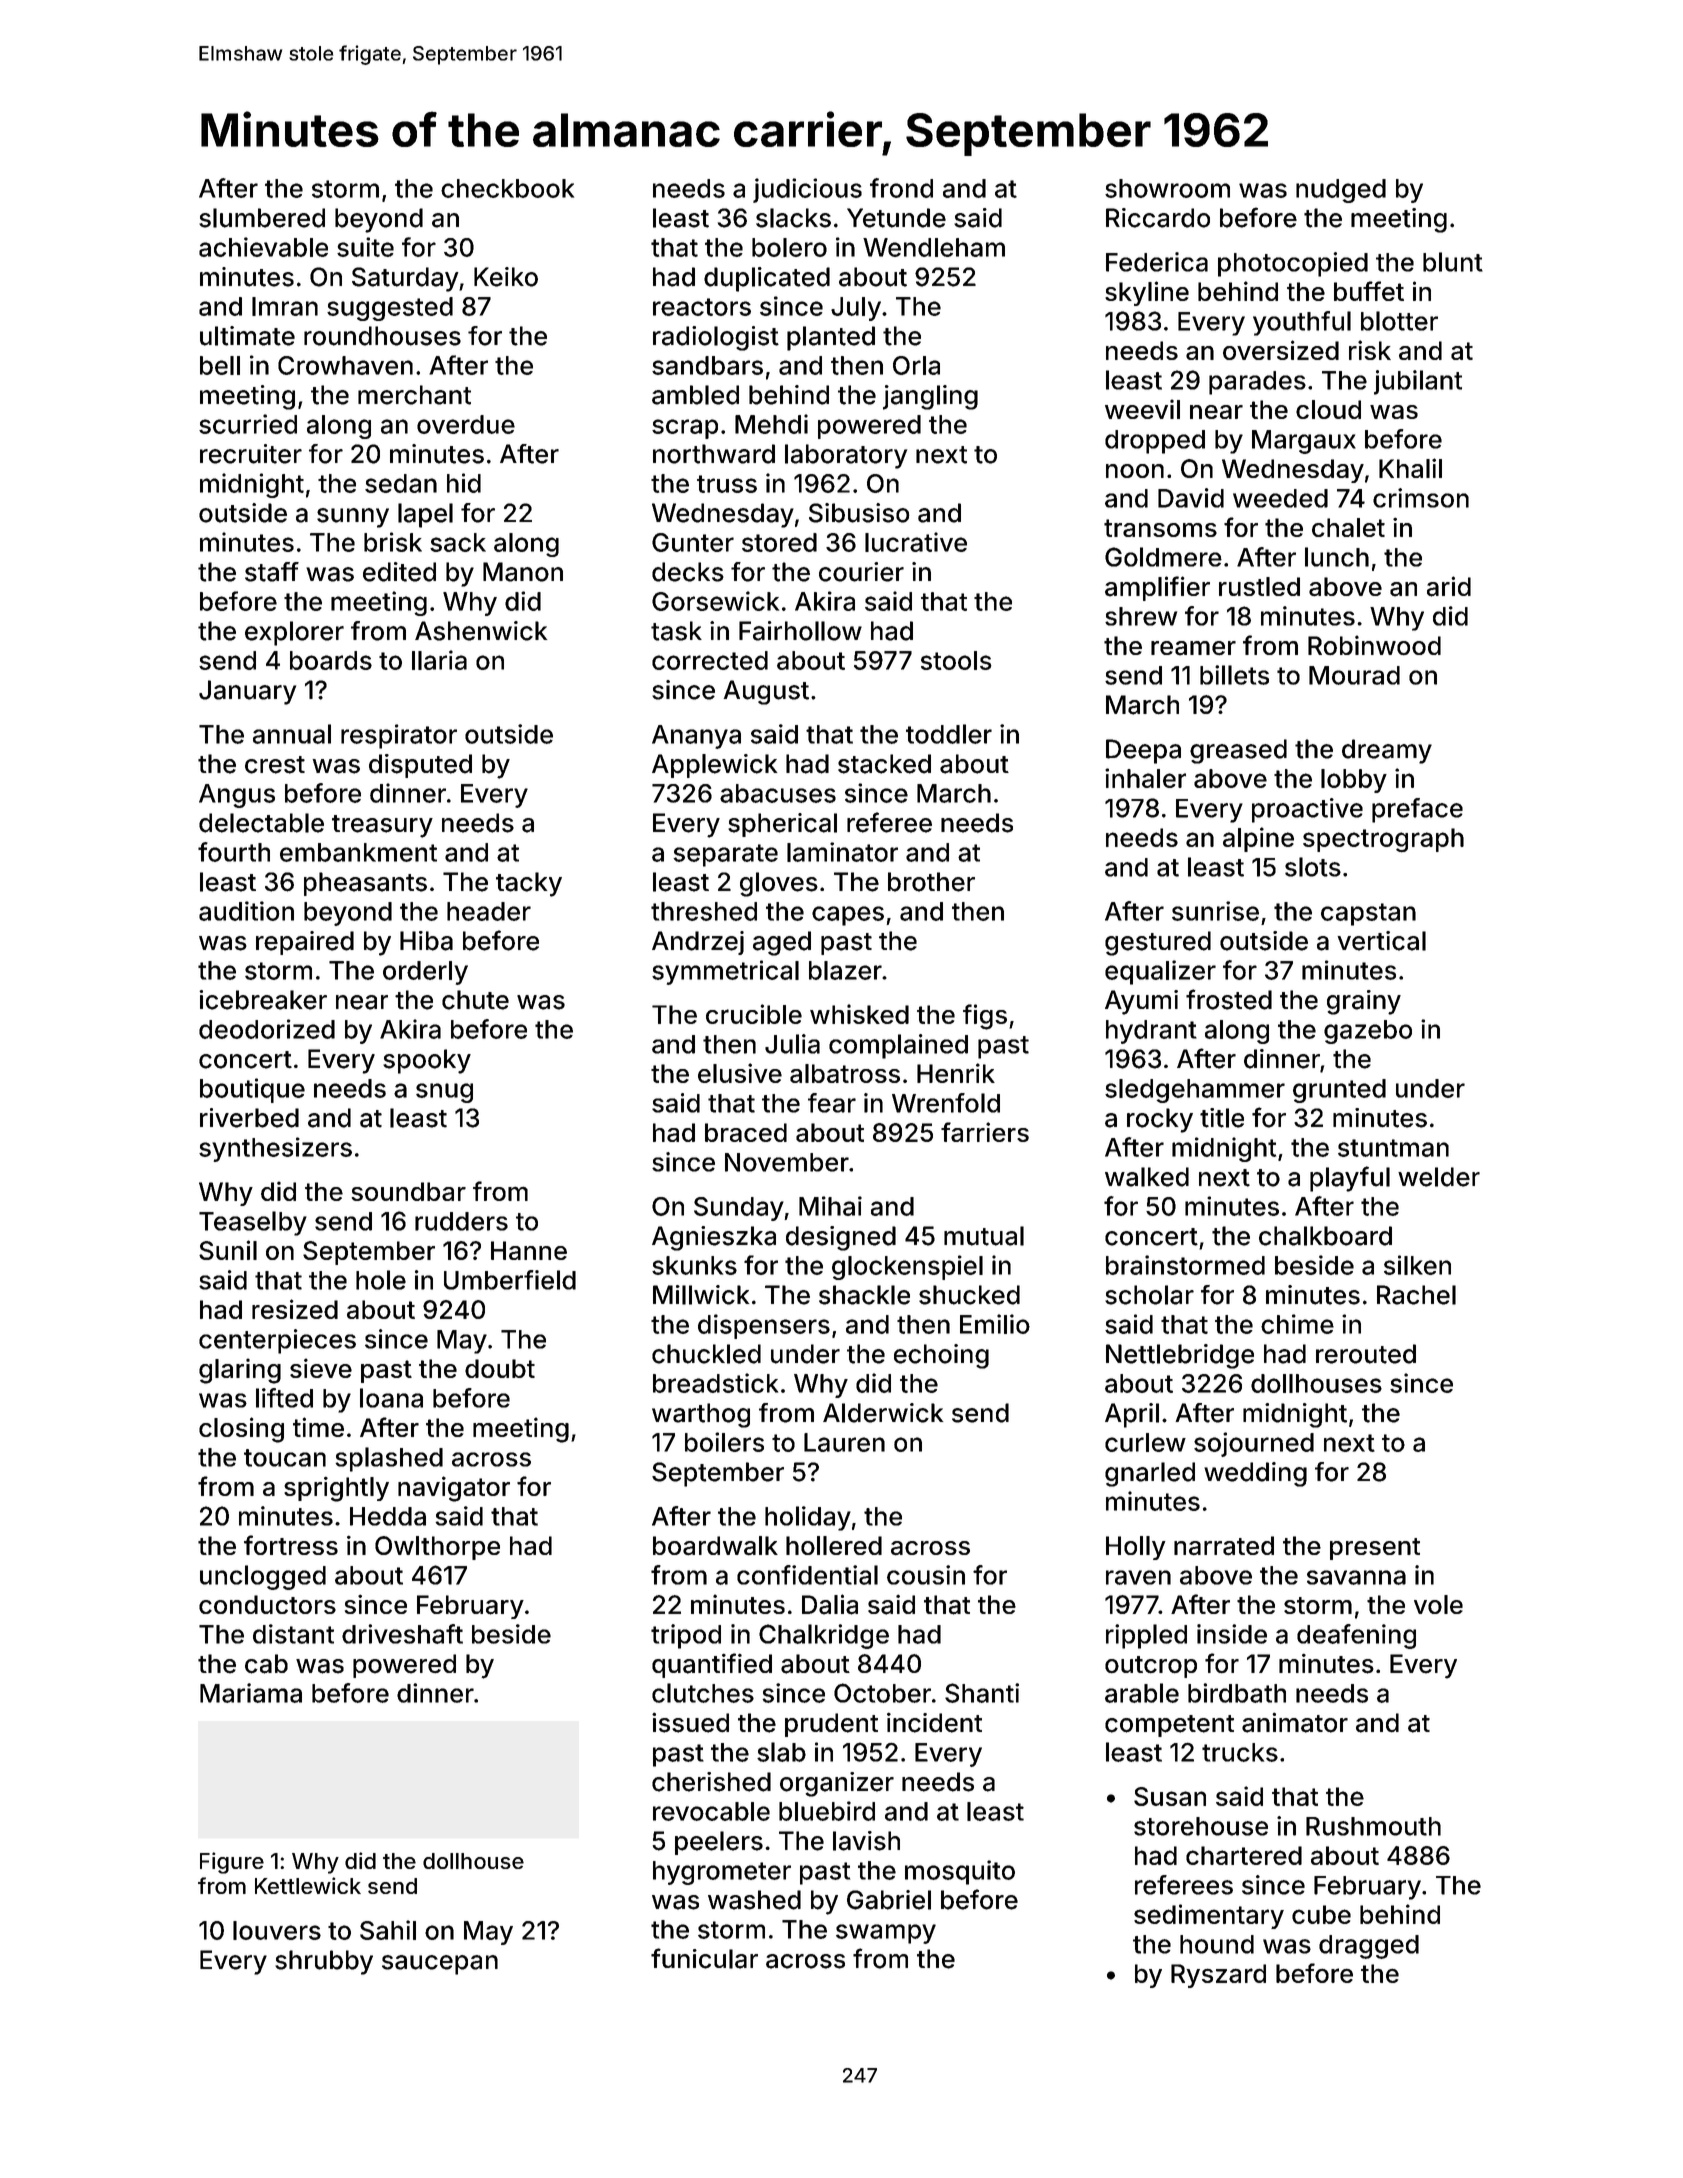 This screenshot has width=1683, height=2178. Describe the element at coordinates (420, 766) in the screenshot. I see `disputed` at that location.
